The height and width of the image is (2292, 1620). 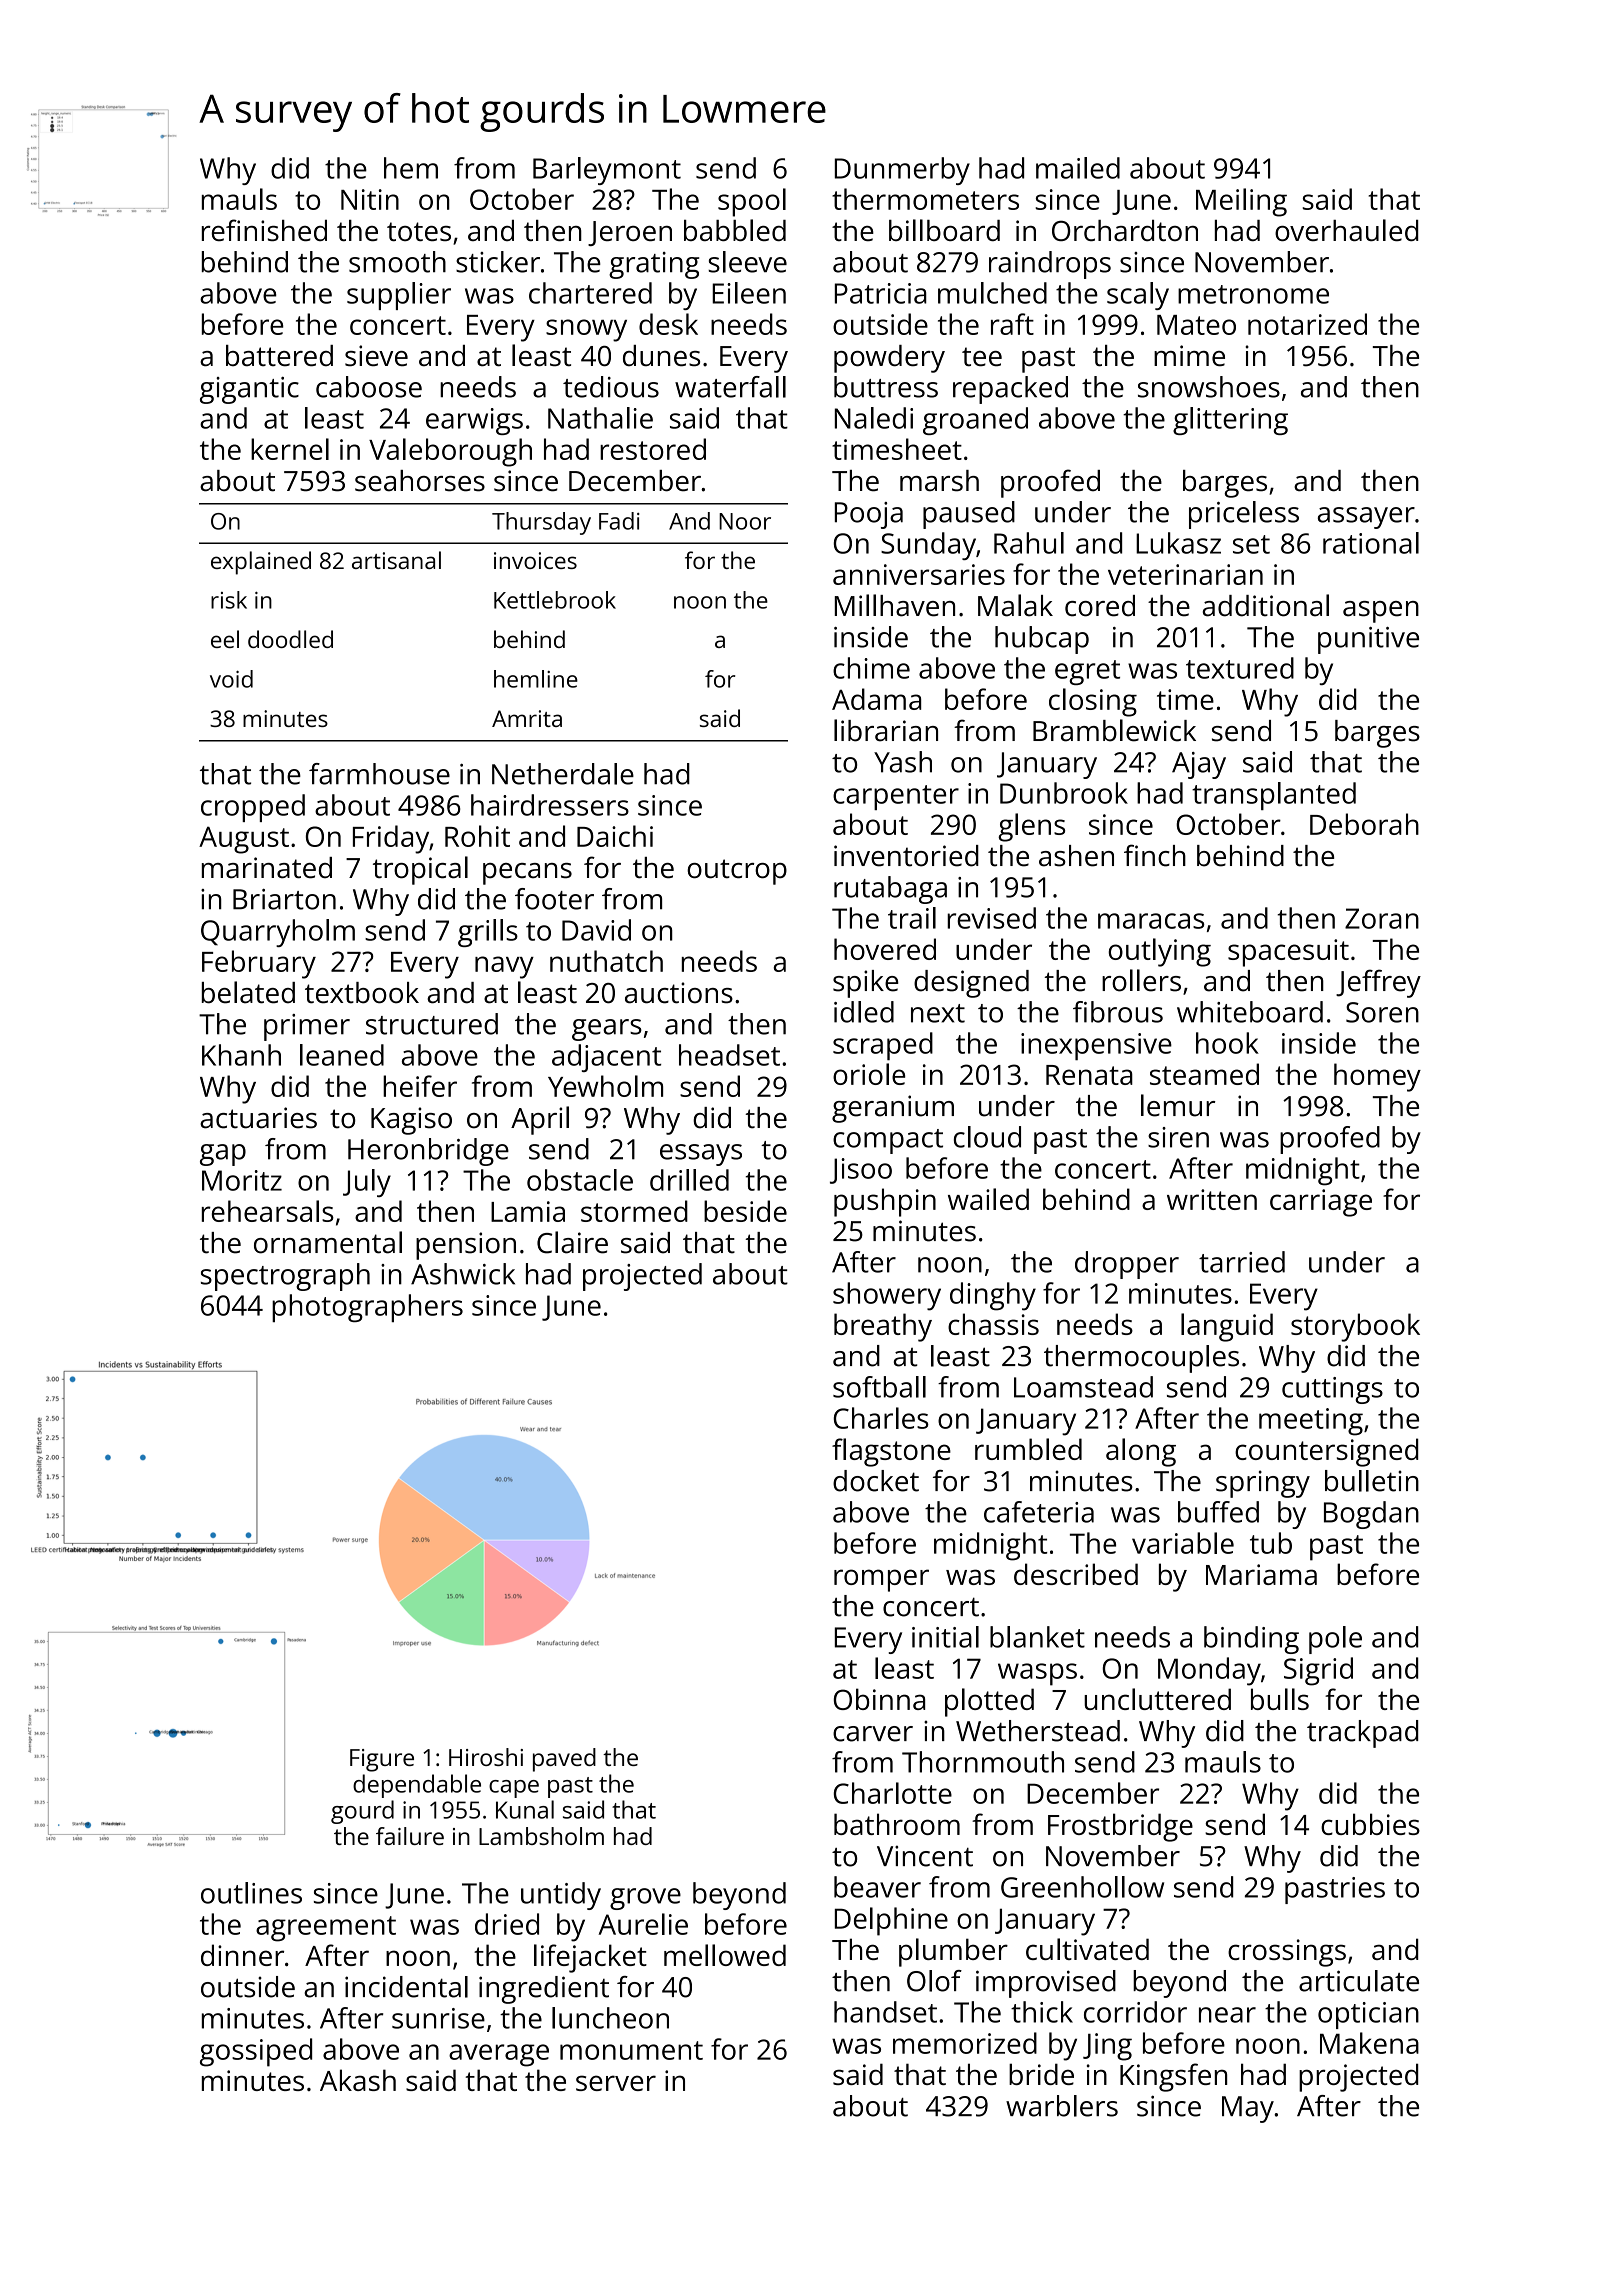 What do you see at coordinates (876, 1481) in the image?
I see `docket` at bounding box center [876, 1481].
